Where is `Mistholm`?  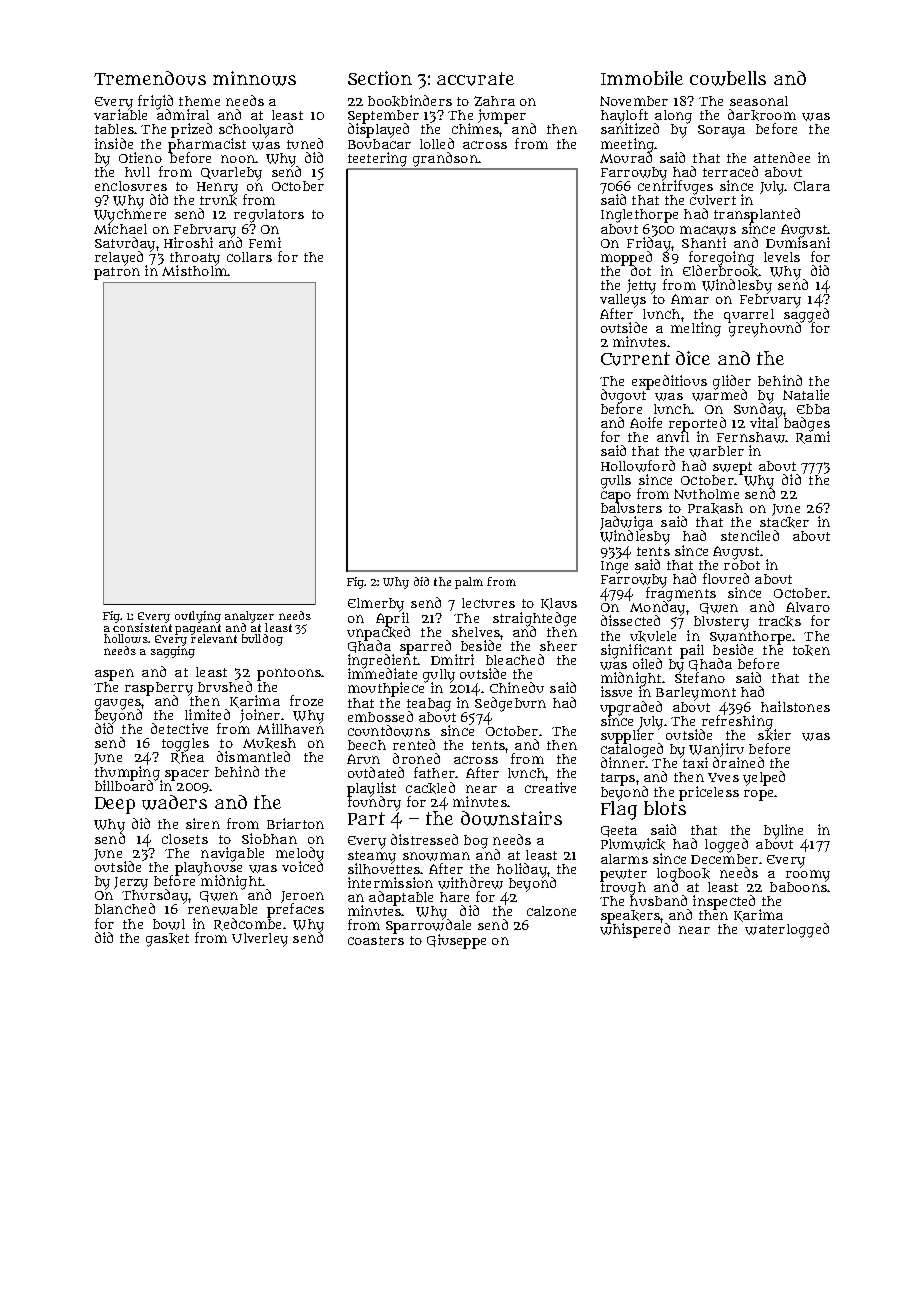
Mistholm is located at coordinates (194, 270).
